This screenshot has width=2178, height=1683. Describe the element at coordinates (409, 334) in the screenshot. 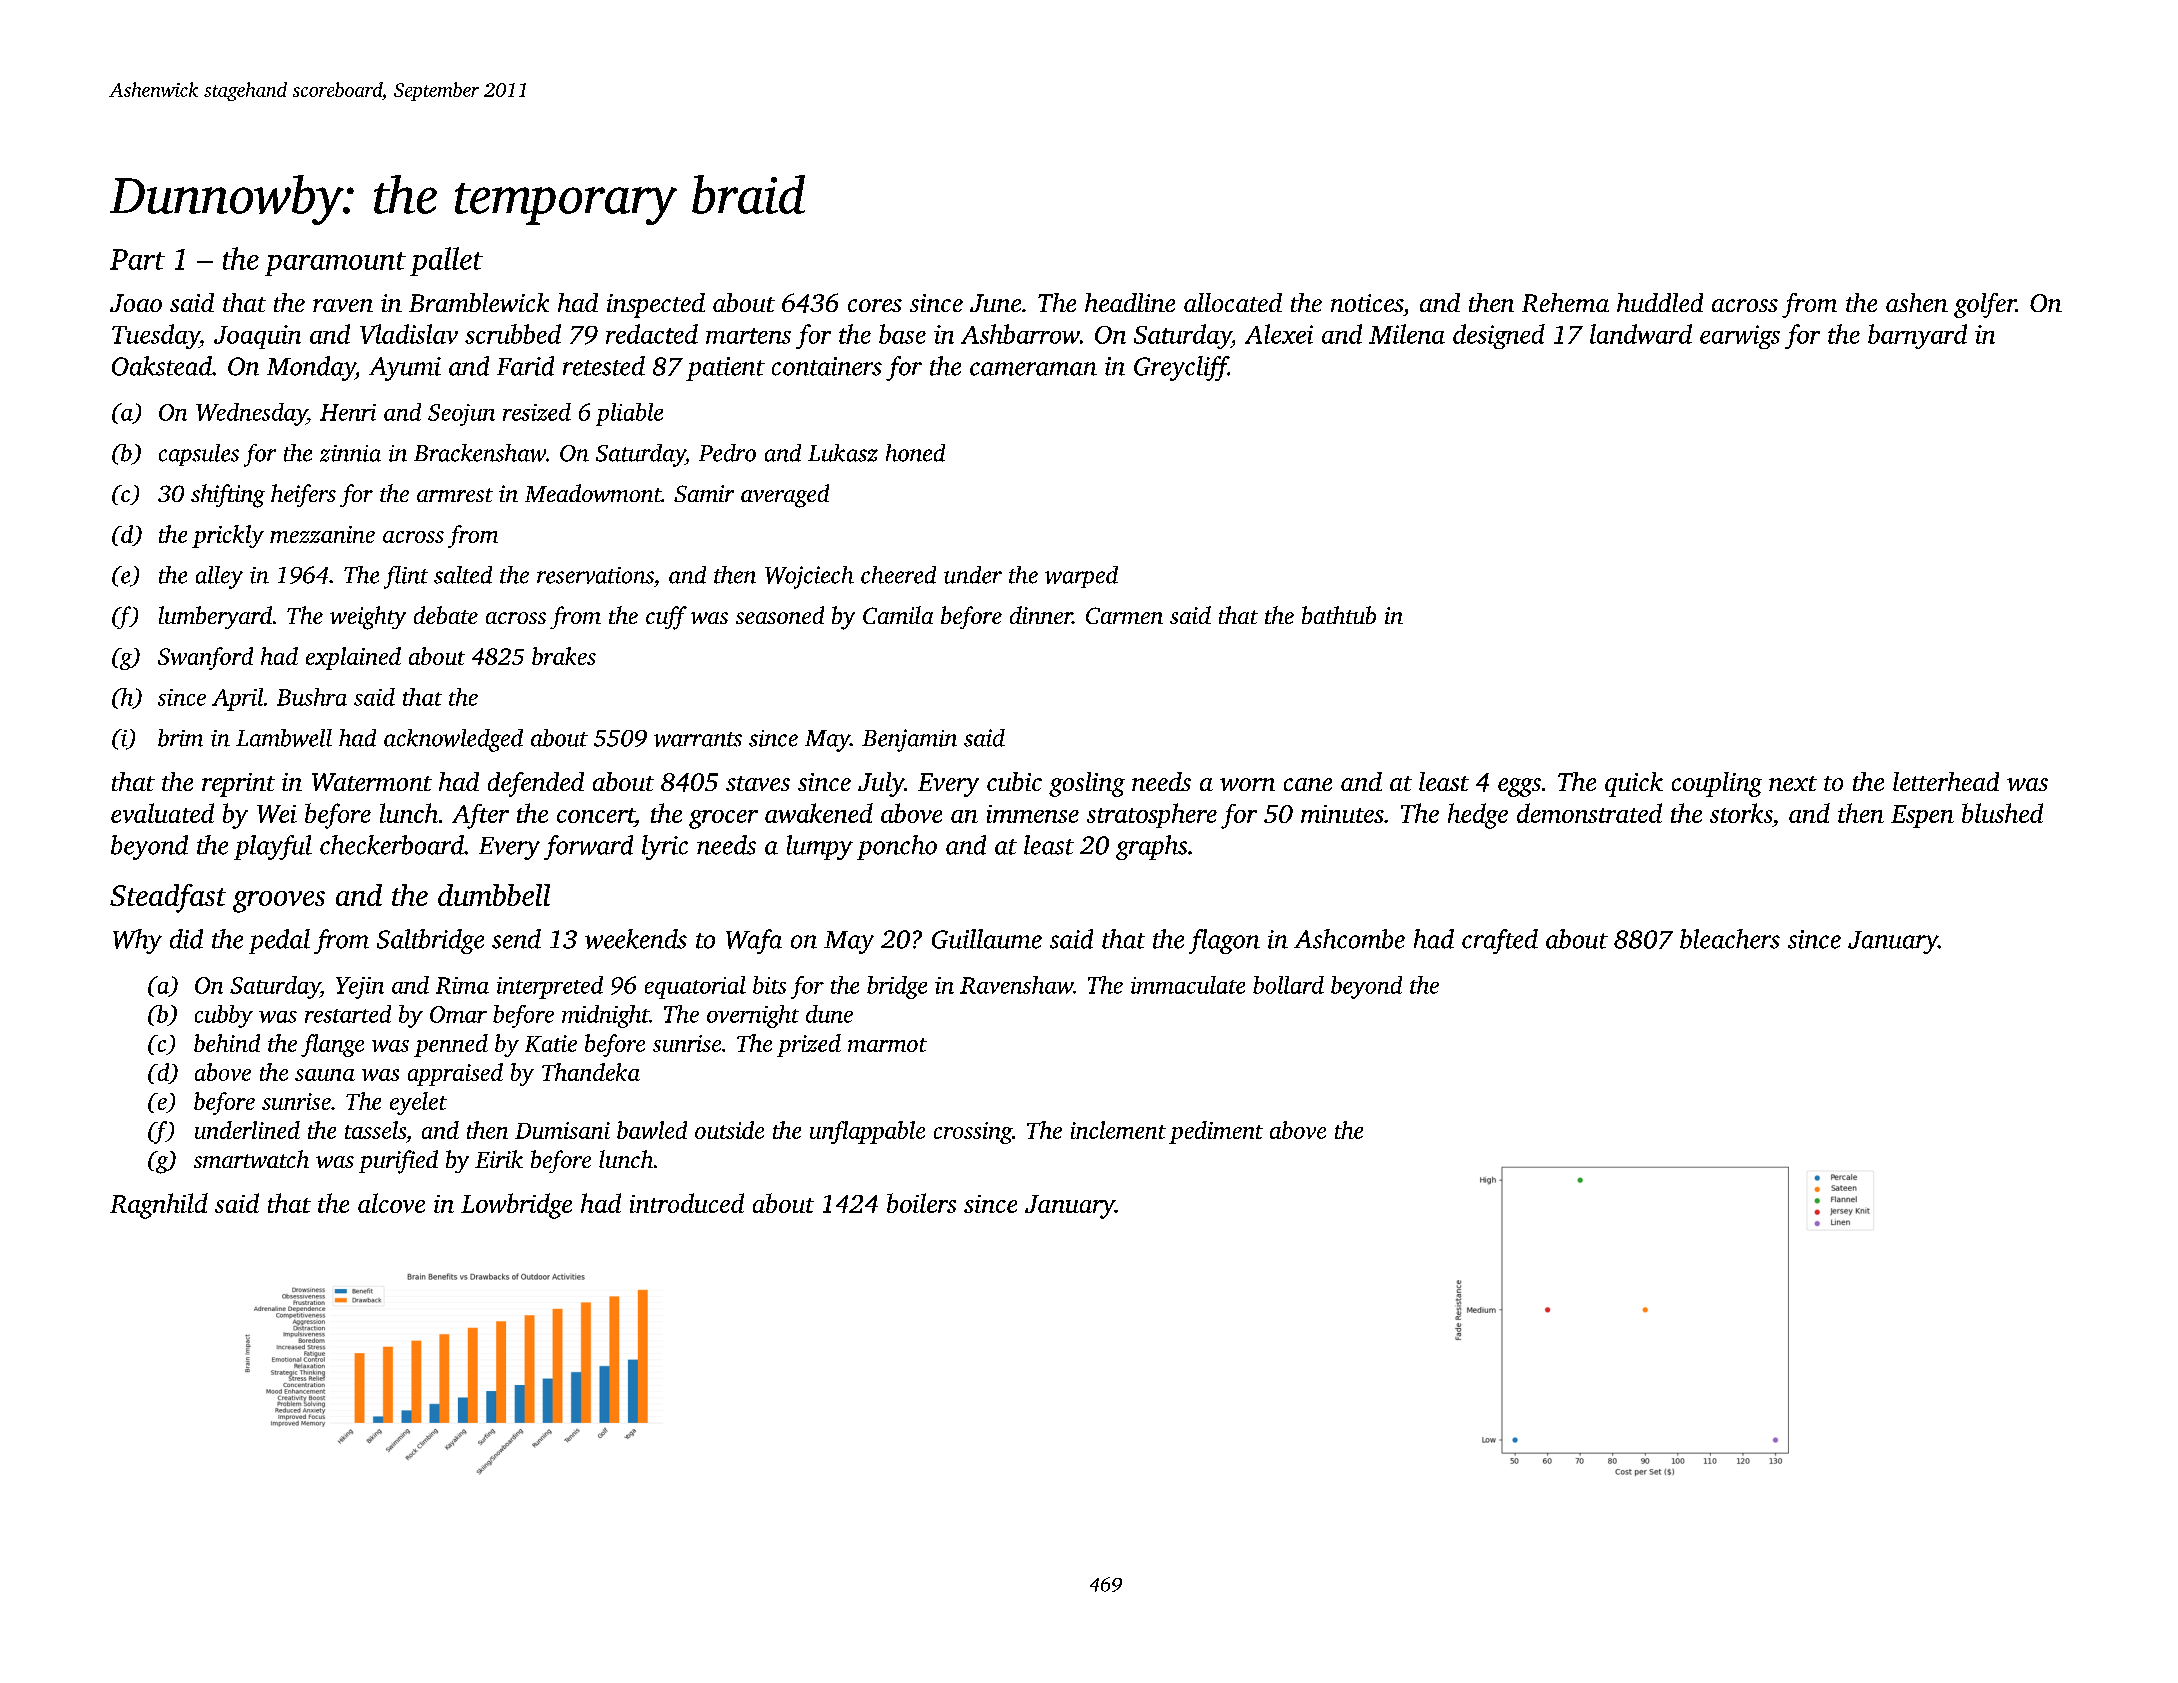

I see `Vladislav` at that location.
